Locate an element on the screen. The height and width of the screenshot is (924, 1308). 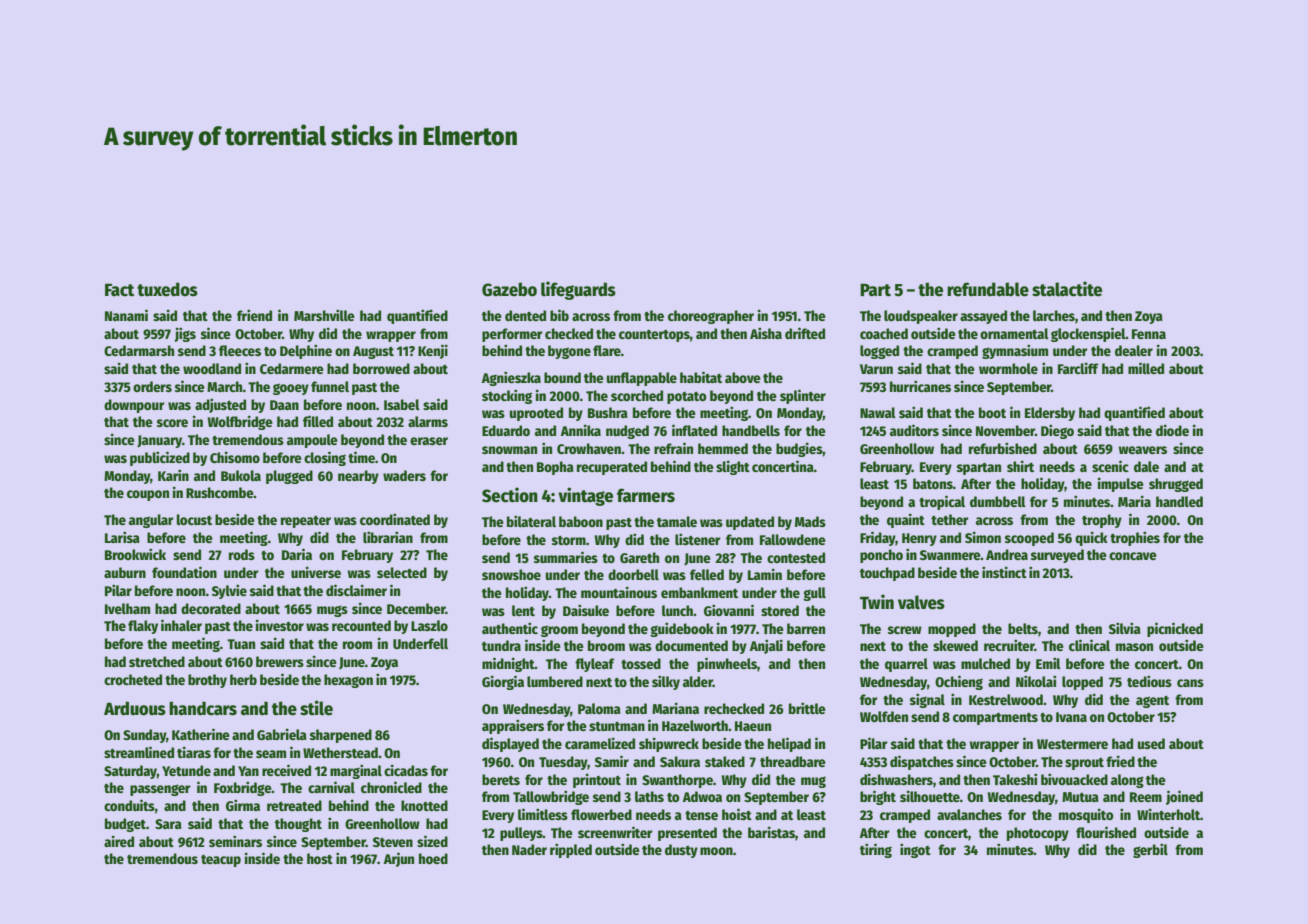
Fenna is located at coordinates (1149, 334).
